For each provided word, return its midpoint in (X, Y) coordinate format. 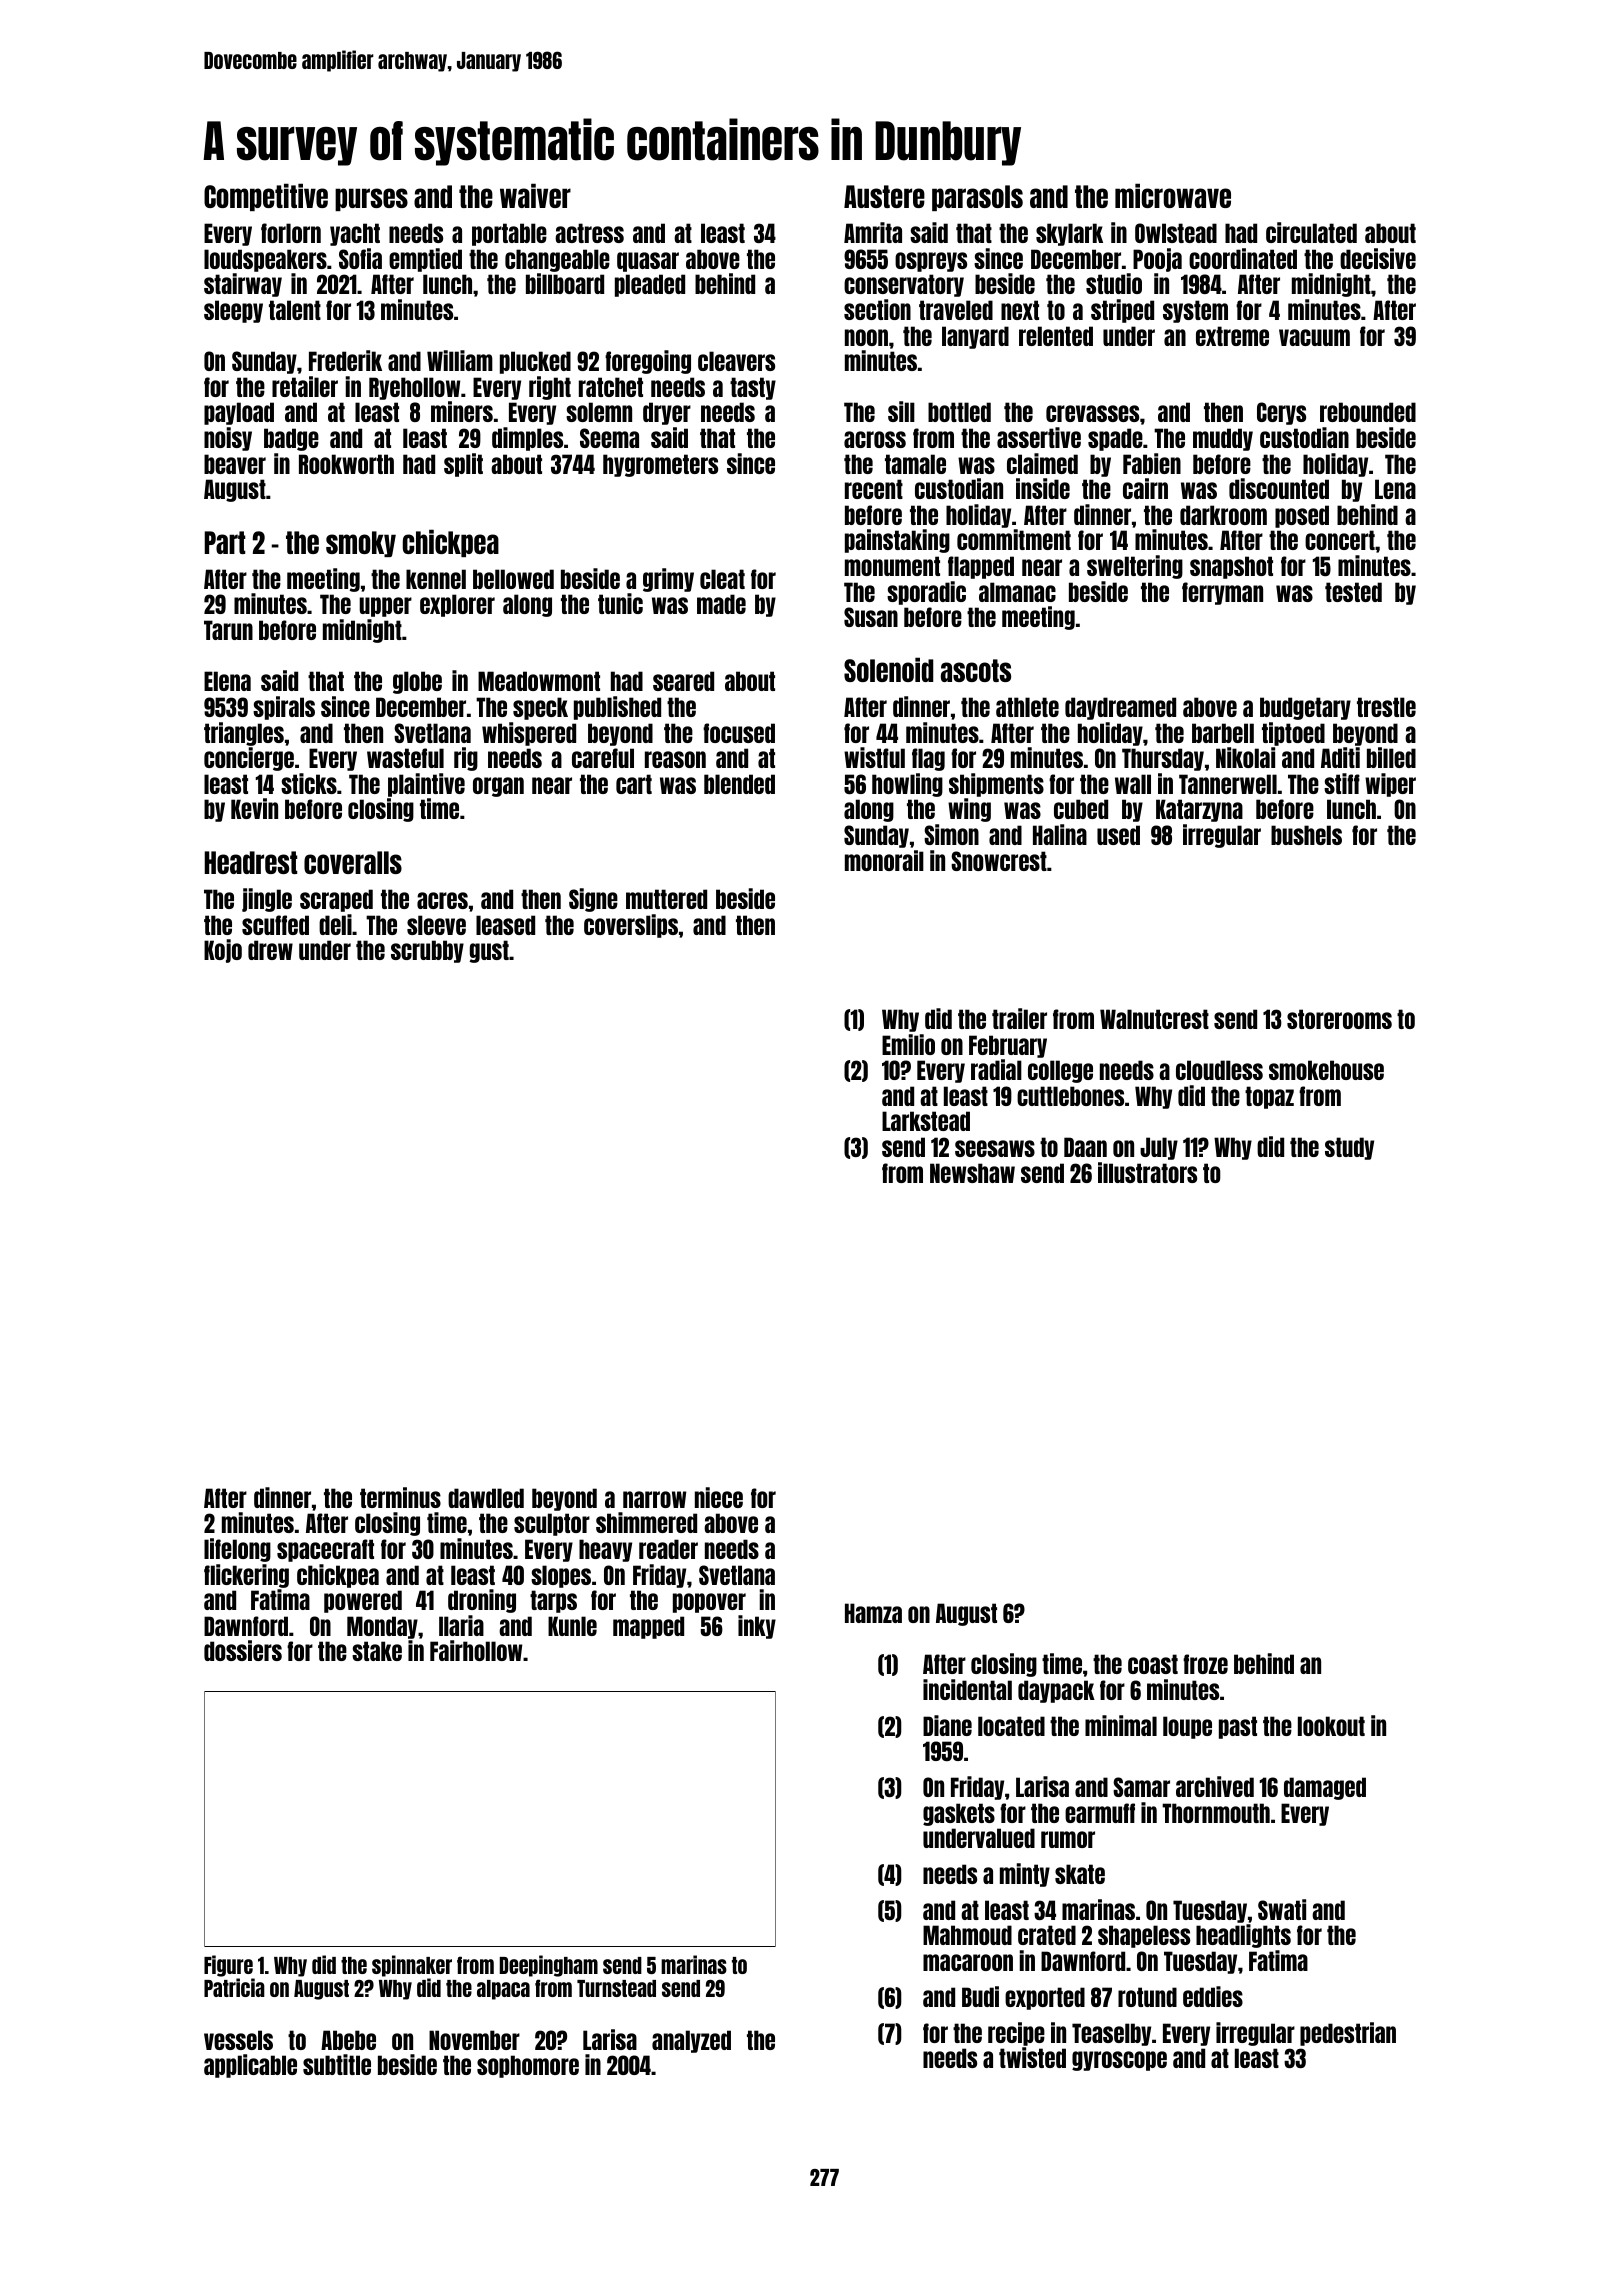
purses (371, 199)
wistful (874, 757)
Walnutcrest (1154, 1019)
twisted (1032, 2057)
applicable (250, 2066)
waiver (535, 195)
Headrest (250, 862)
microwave (1173, 195)
